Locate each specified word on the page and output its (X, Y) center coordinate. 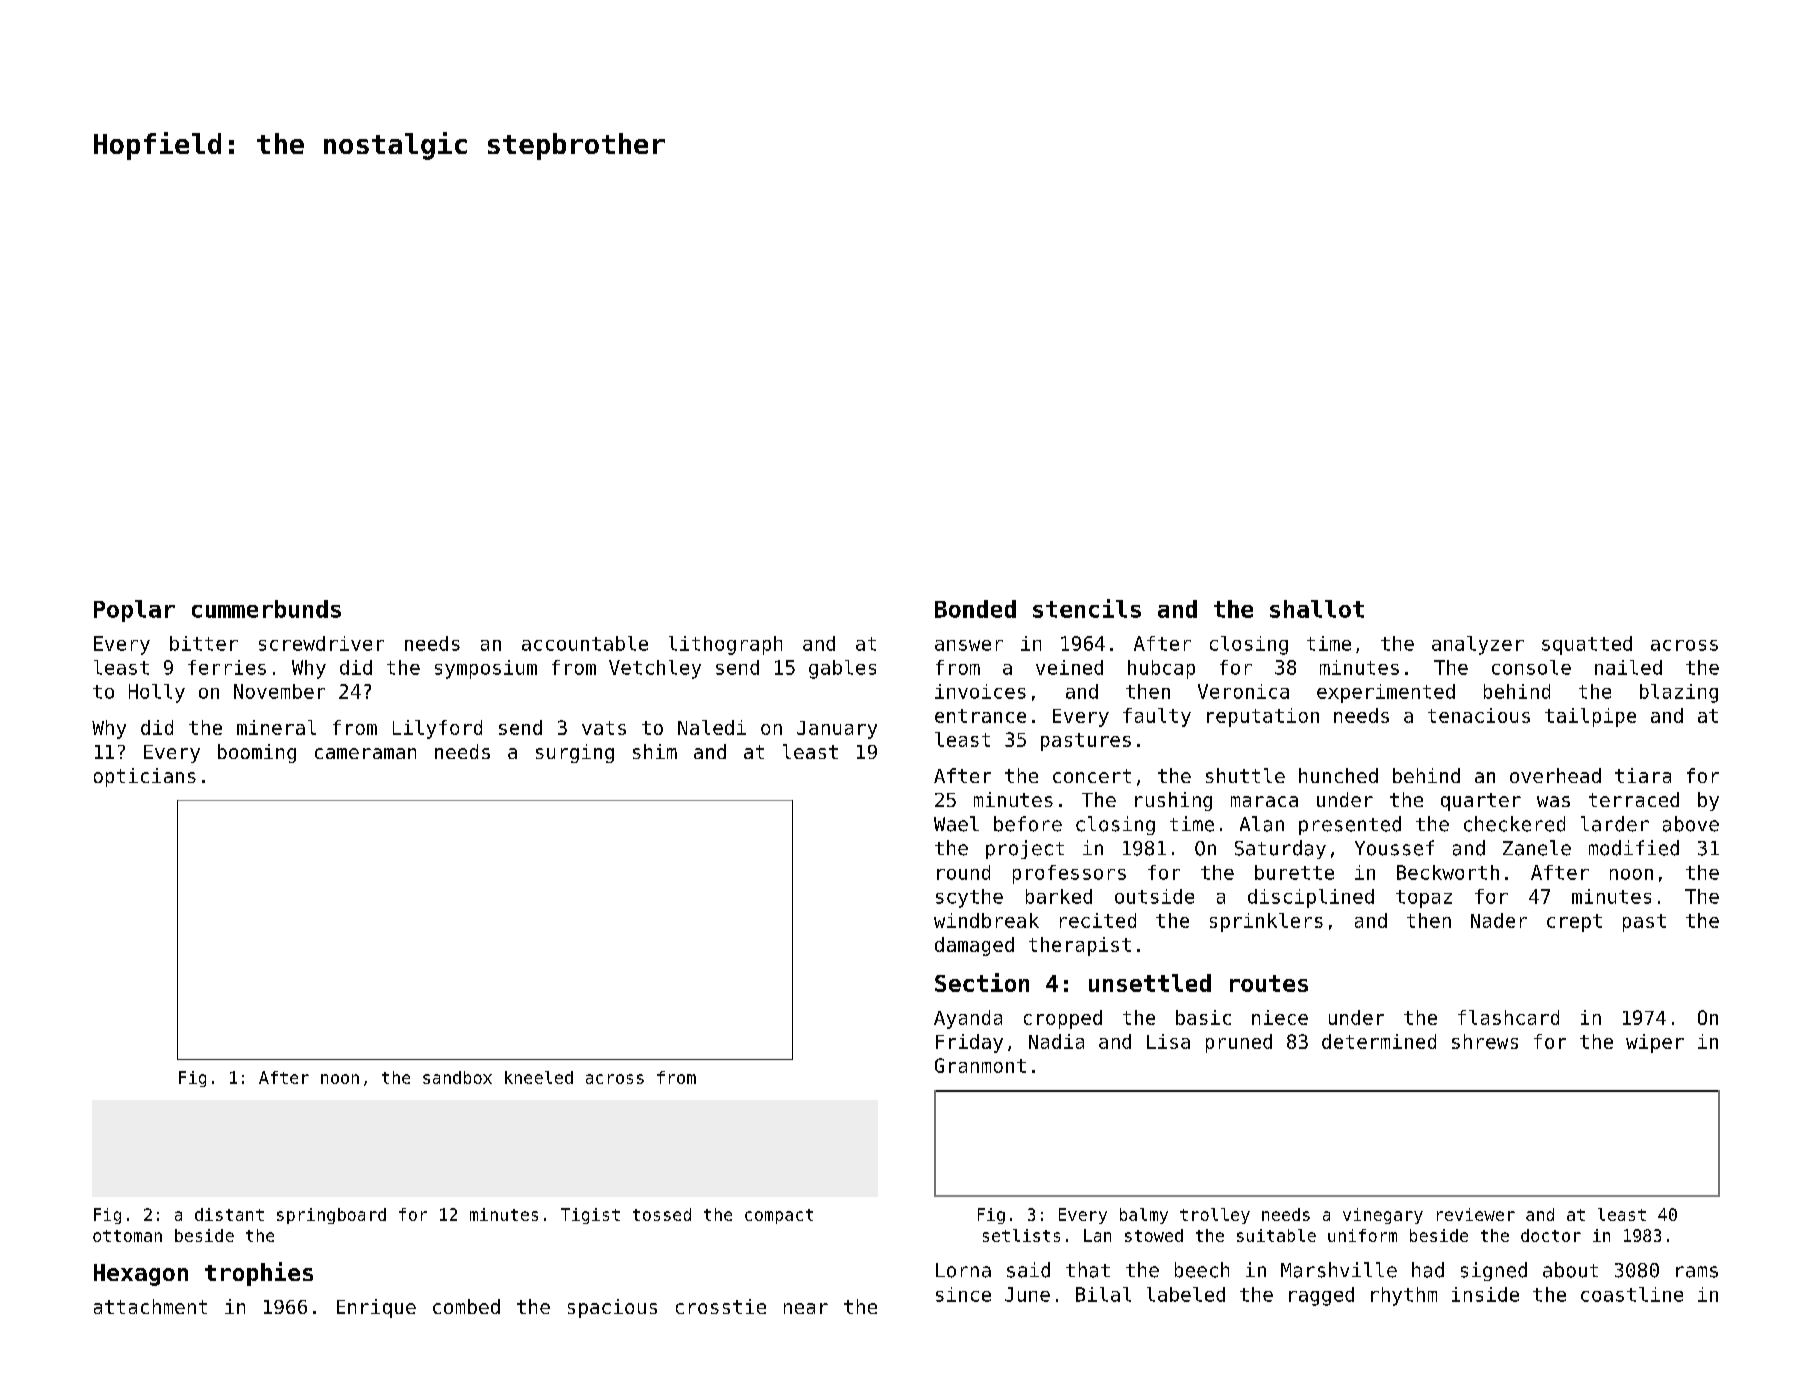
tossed (662, 1214)
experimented (1386, 693)
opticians (145, 777)
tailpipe (1590, 717)
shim (655, 751)
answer (969, 645)
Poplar (134, 611)
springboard (331, 1216)
